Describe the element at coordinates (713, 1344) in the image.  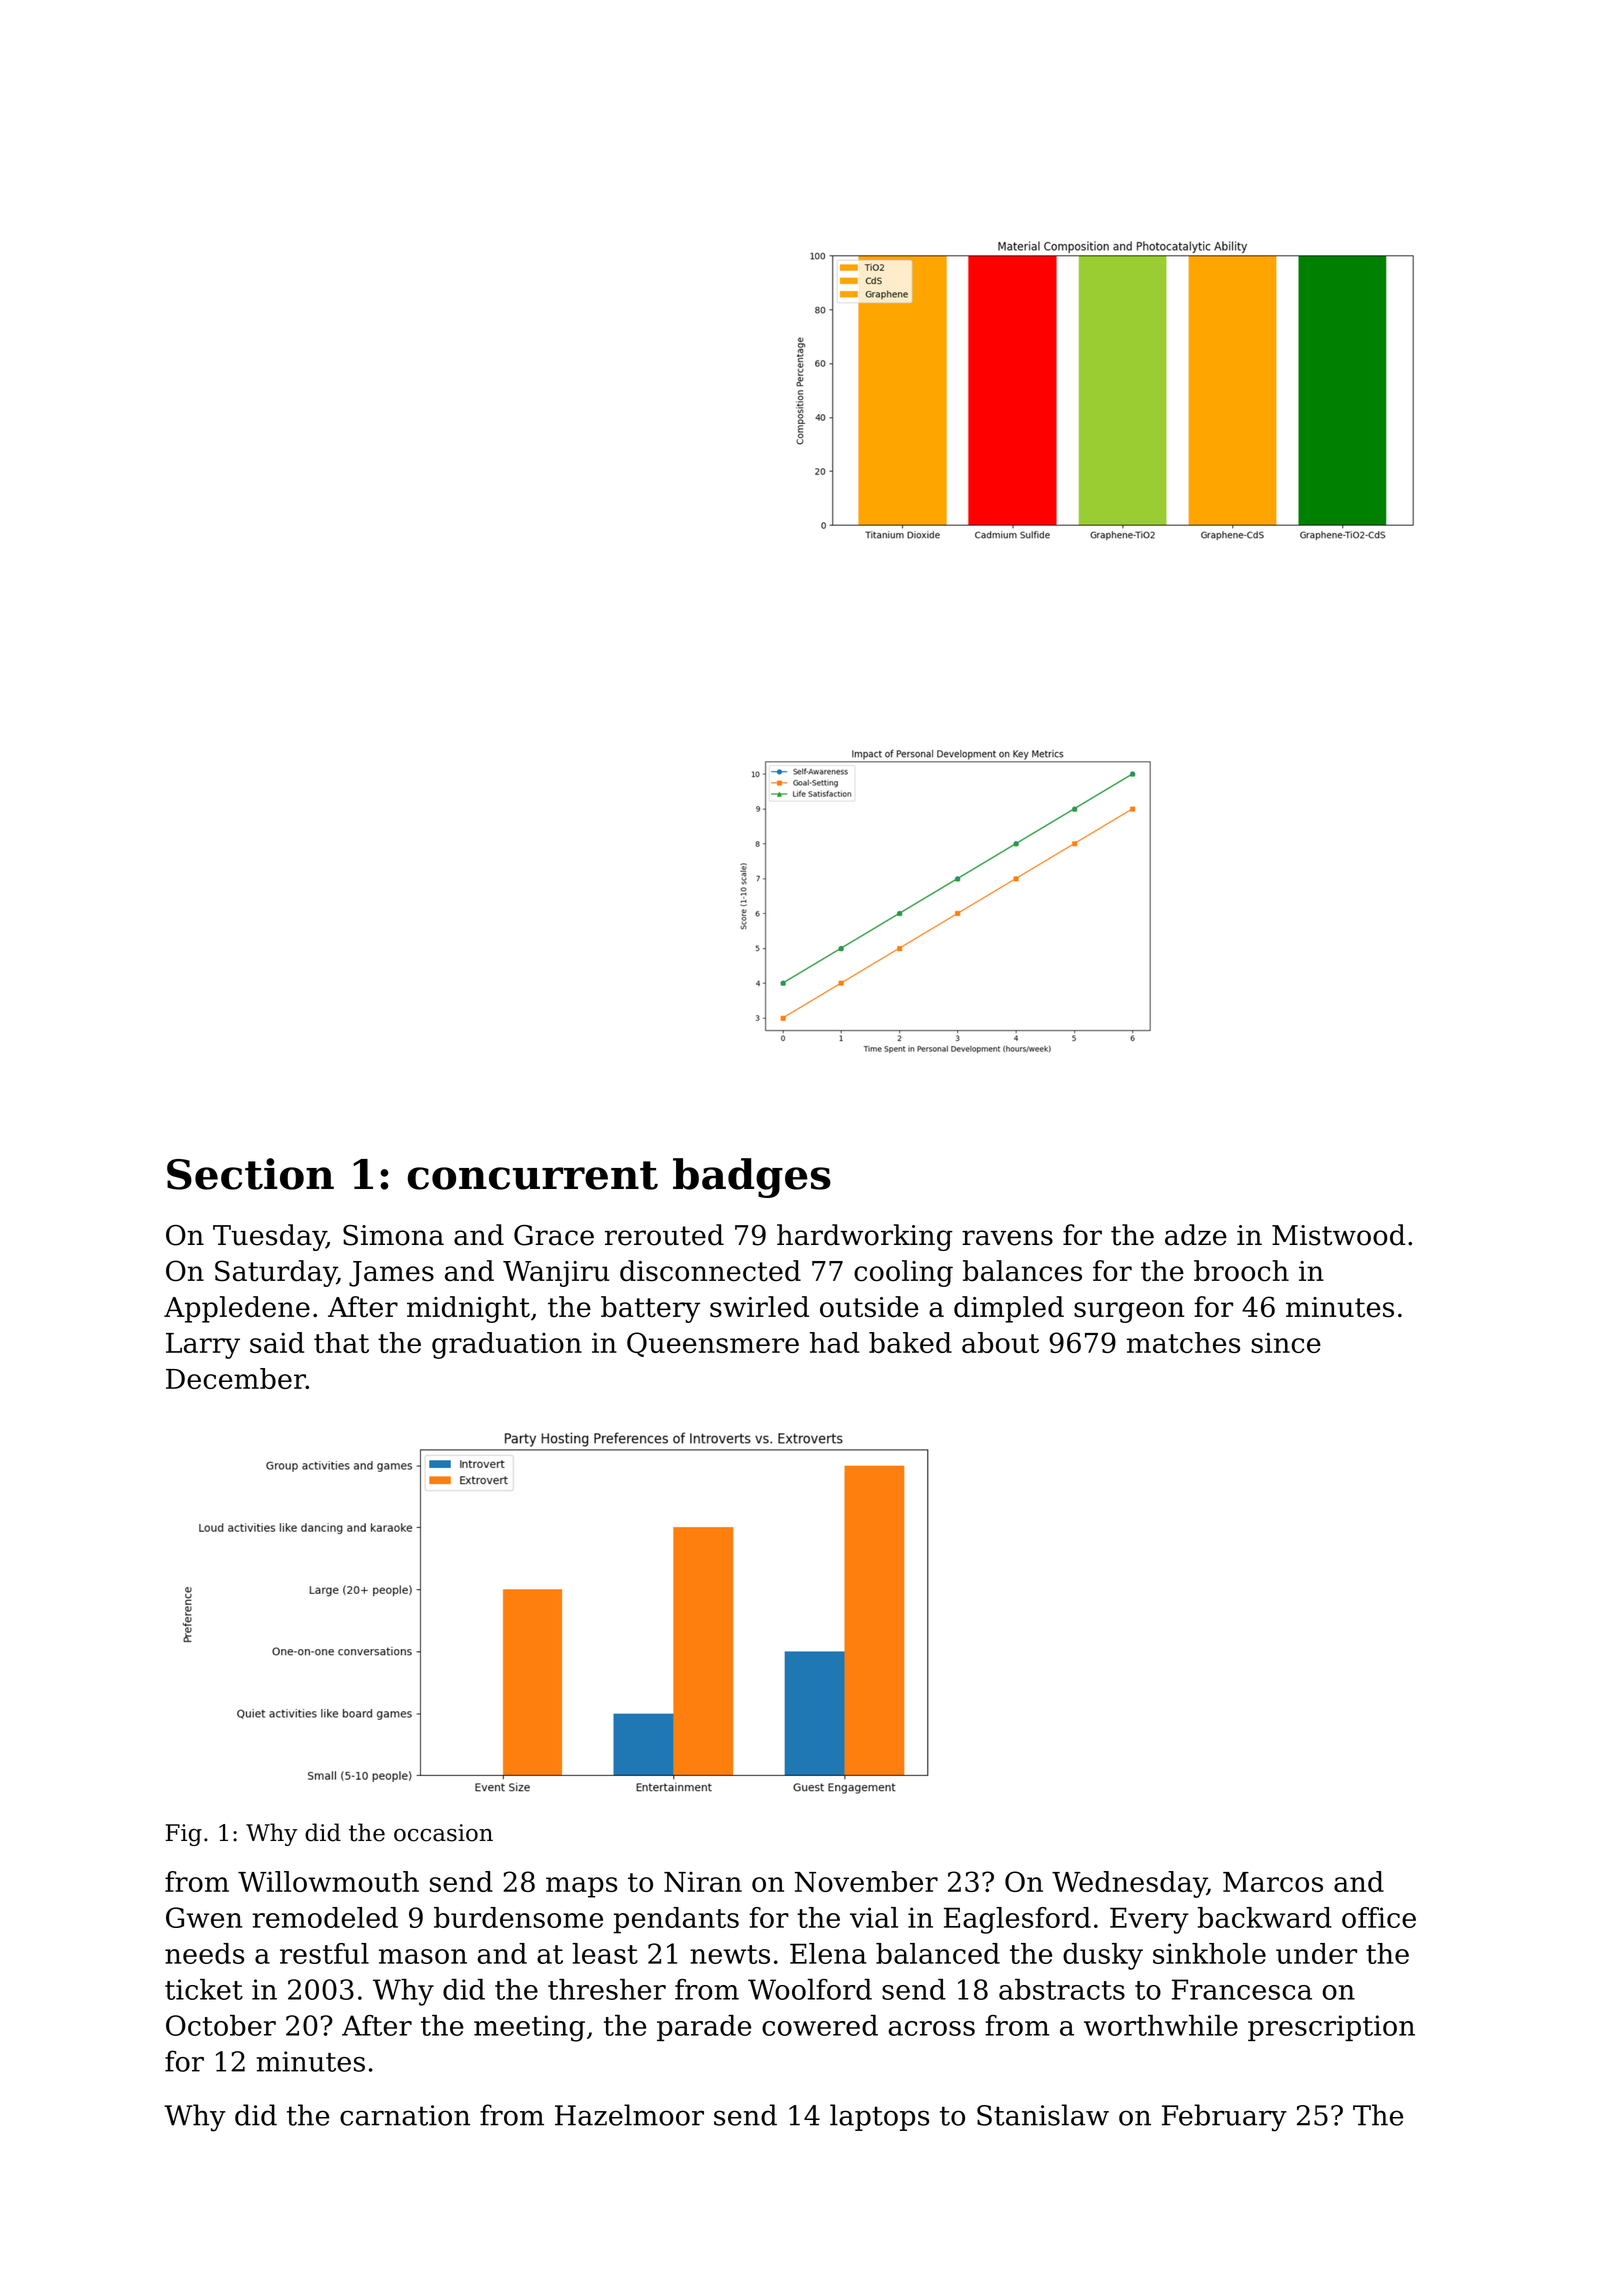
I see `Queensmere` at that location.
